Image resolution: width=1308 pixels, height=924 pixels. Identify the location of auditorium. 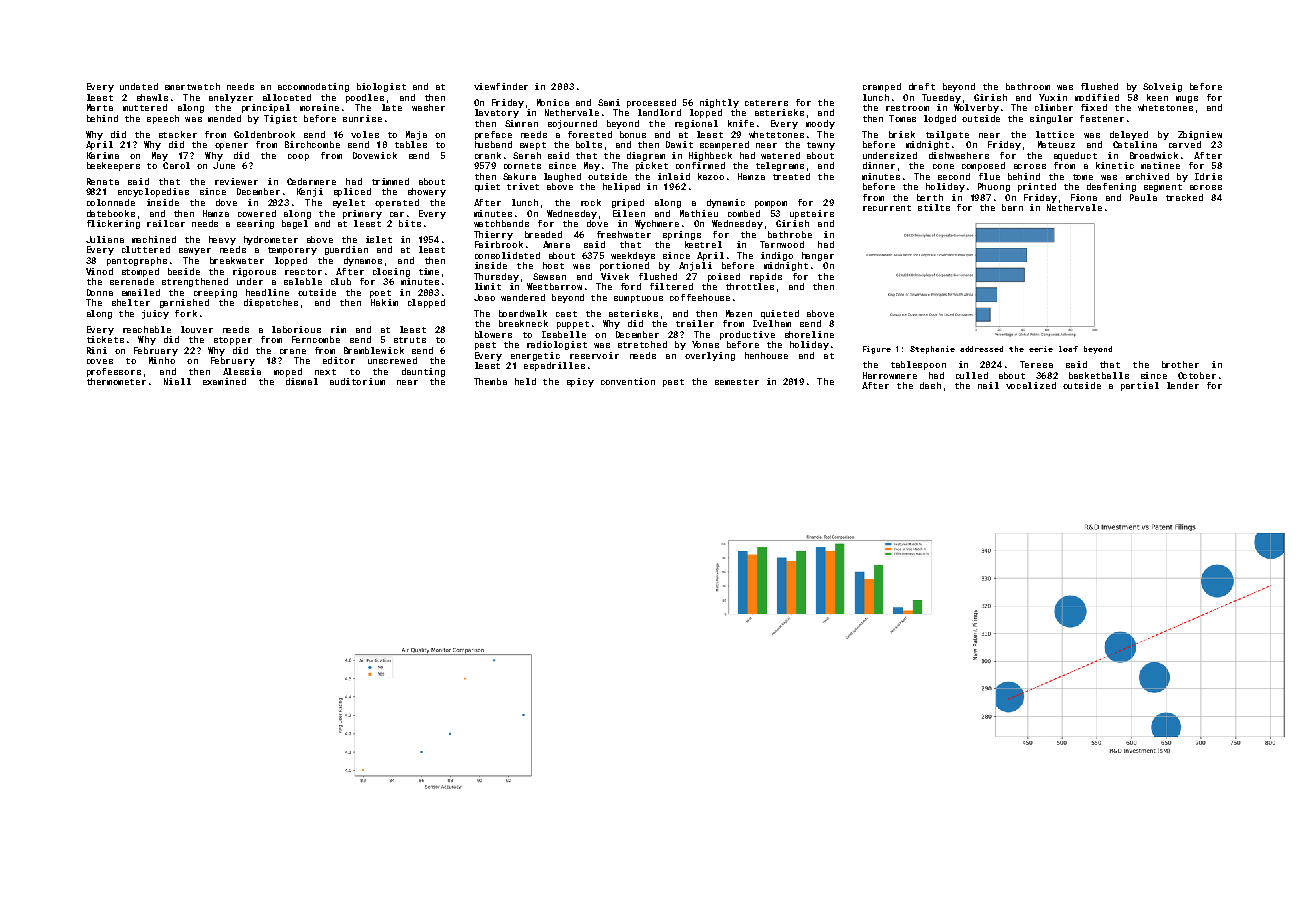
(357, 381).
